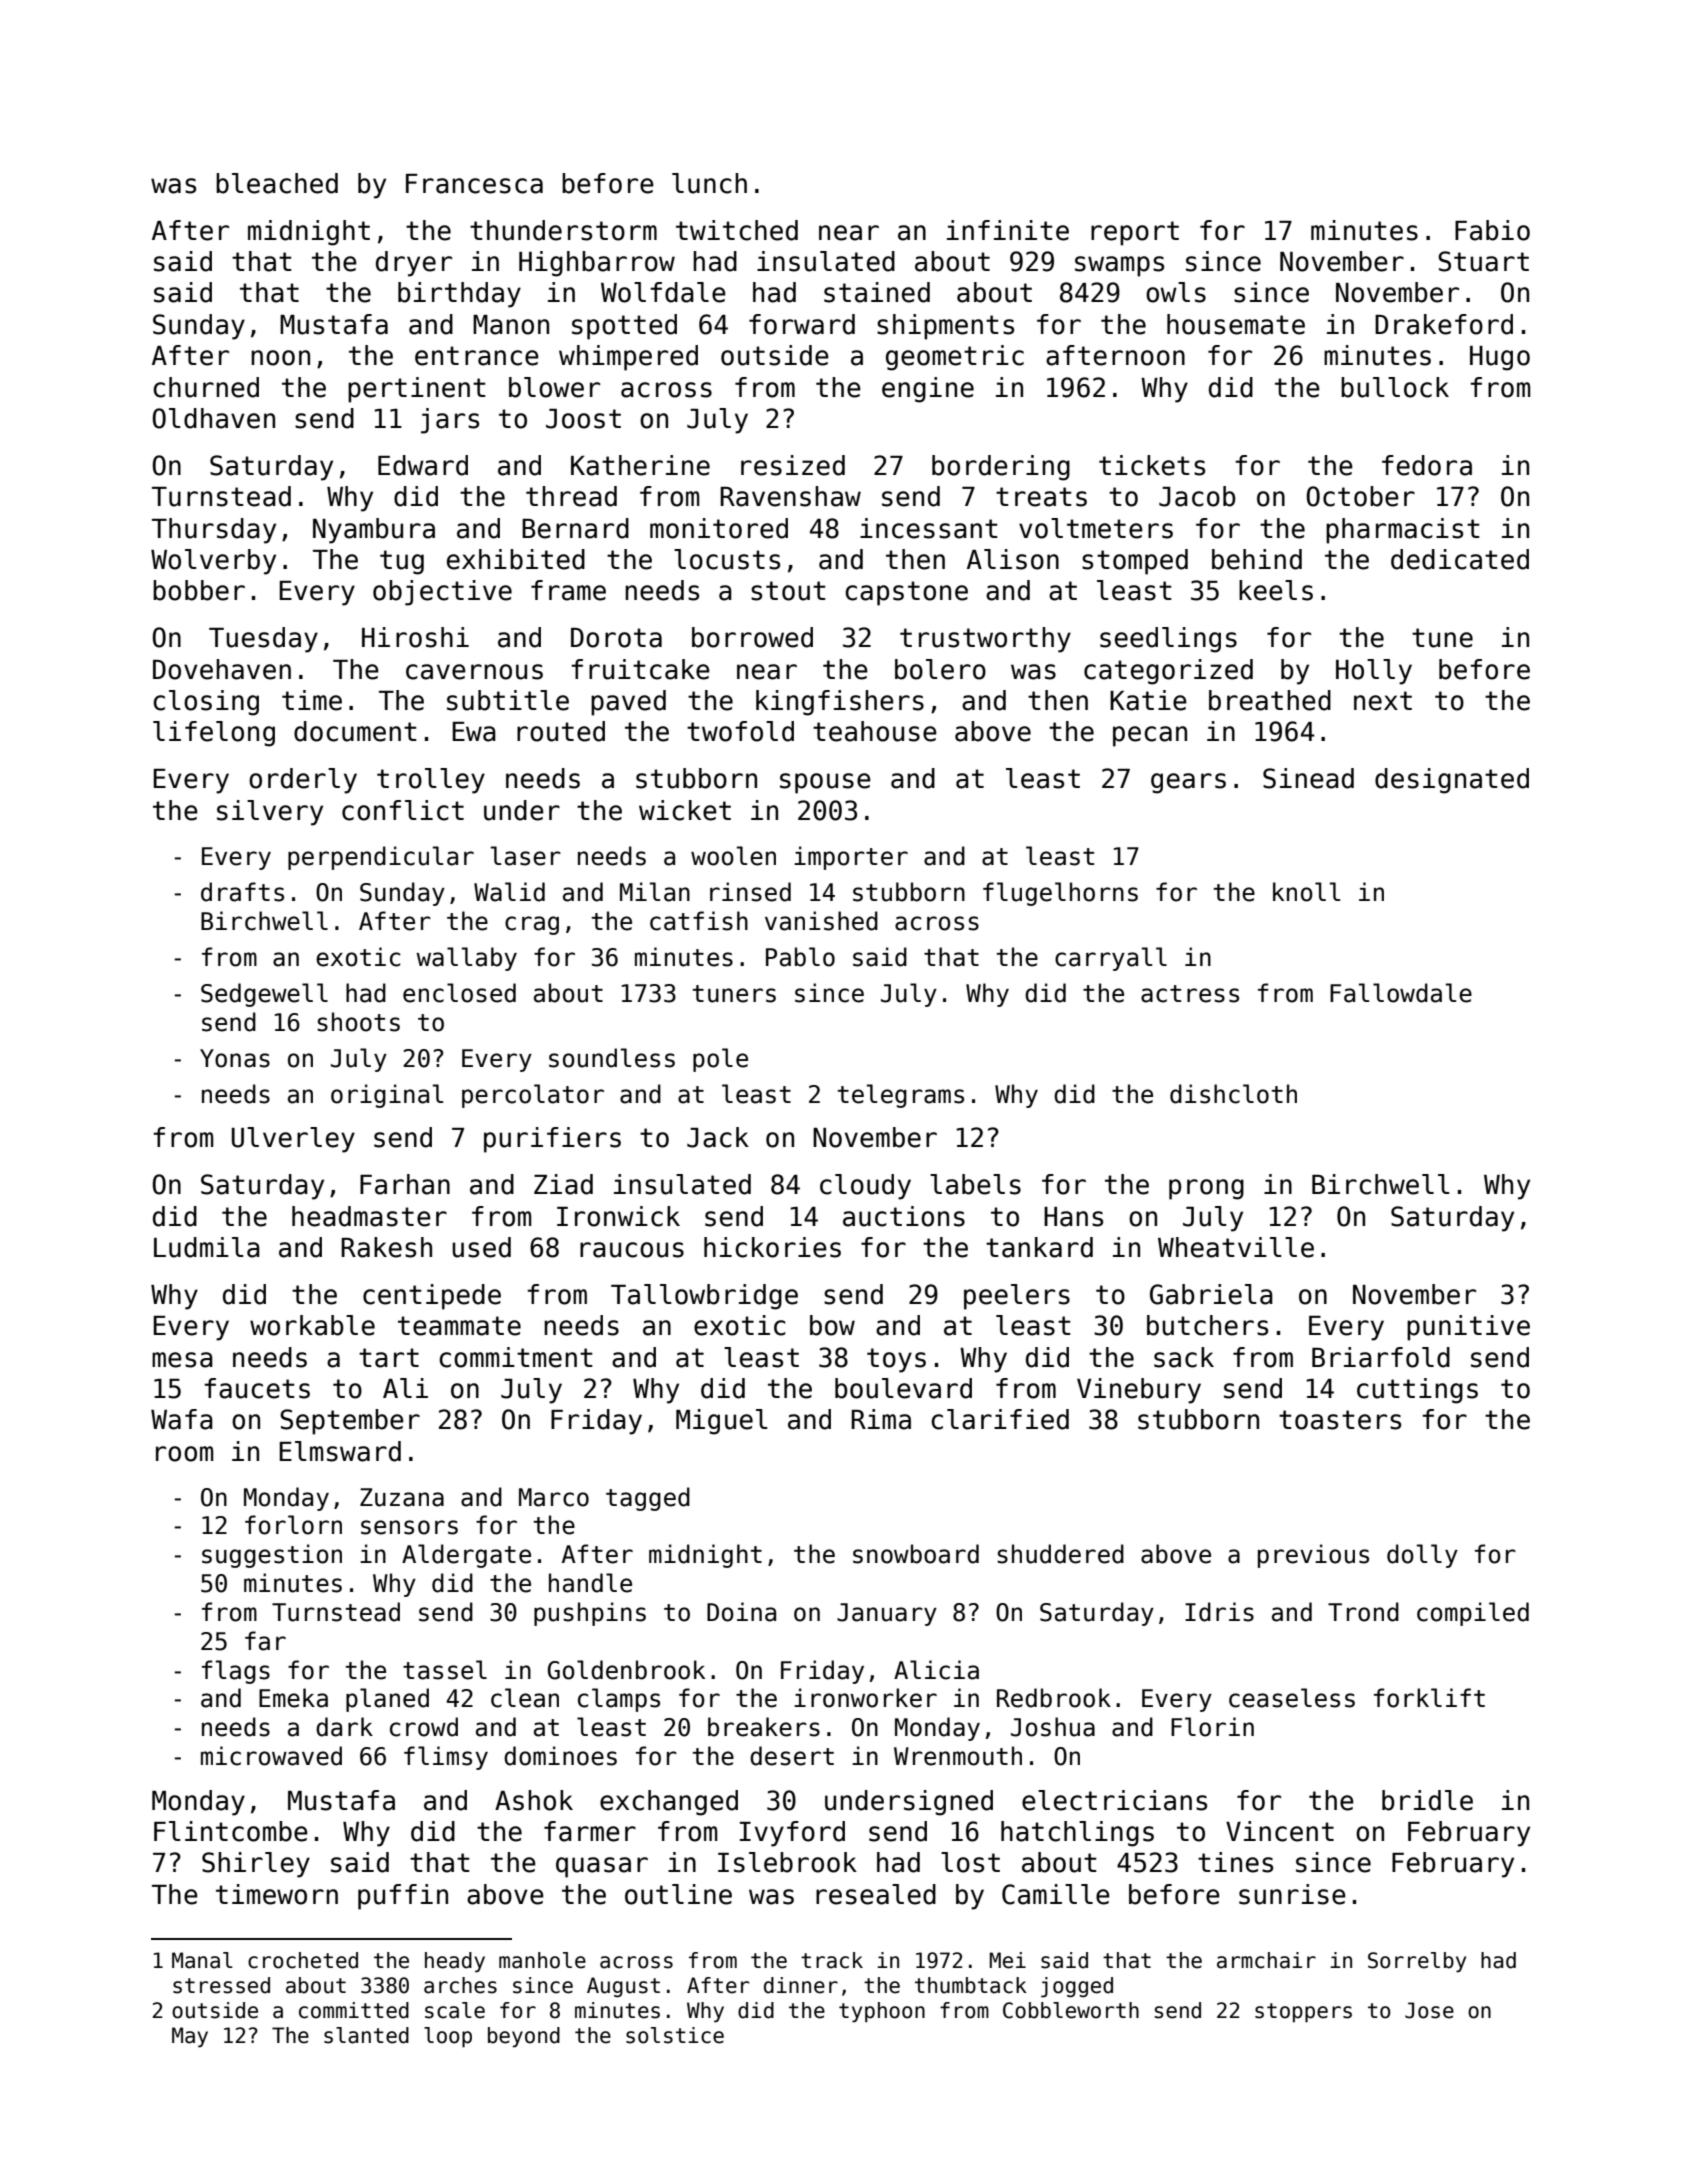 Image resolution: width=1683 pixels, height=2178 pixels. What do you see at coordinates (235, 1058) in the screenshot?
I see `Yonas` at bounding box center [235, 1058].
